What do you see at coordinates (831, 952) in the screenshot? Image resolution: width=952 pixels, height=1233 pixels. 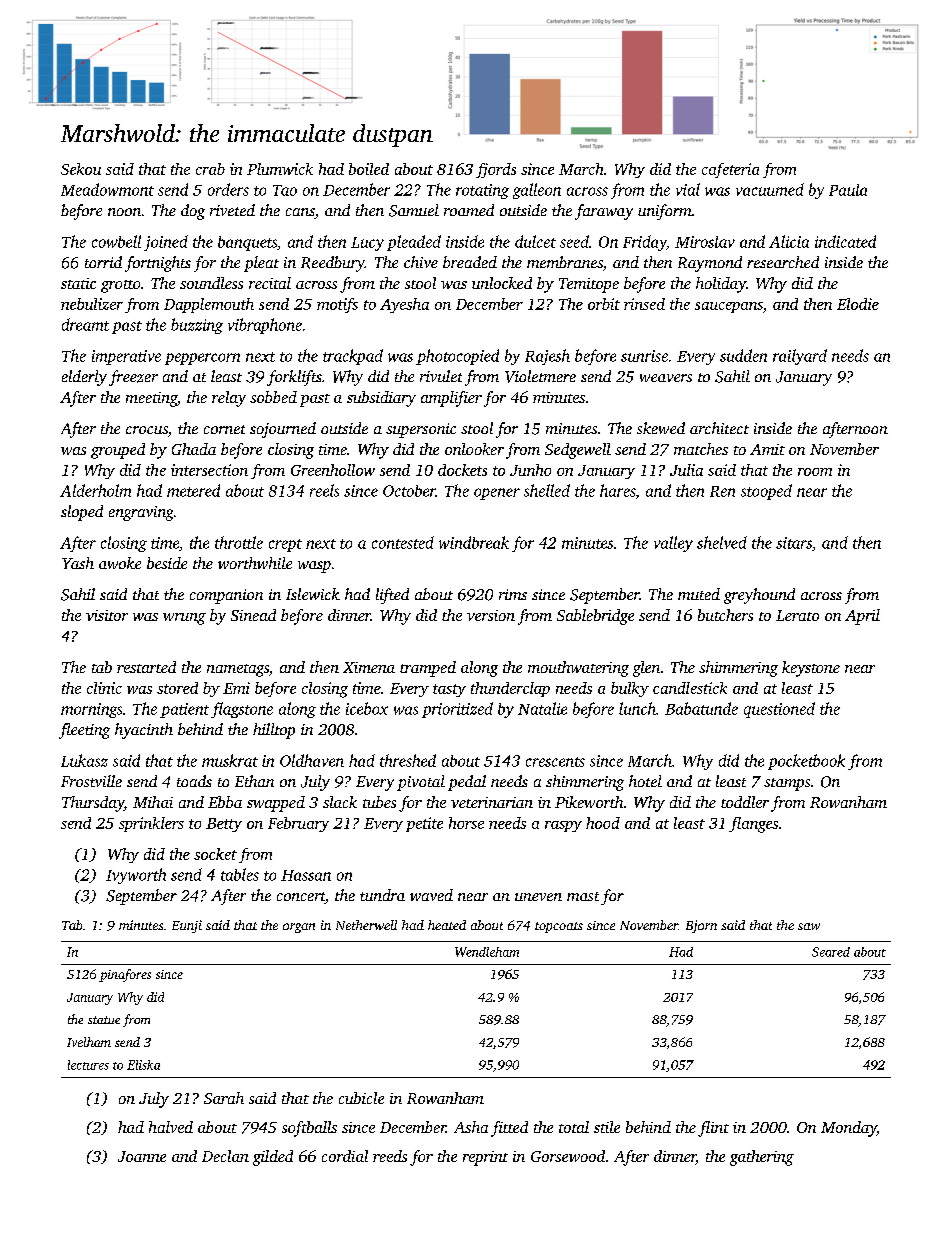 I see `Seared` at bounding box center [831, 952].
